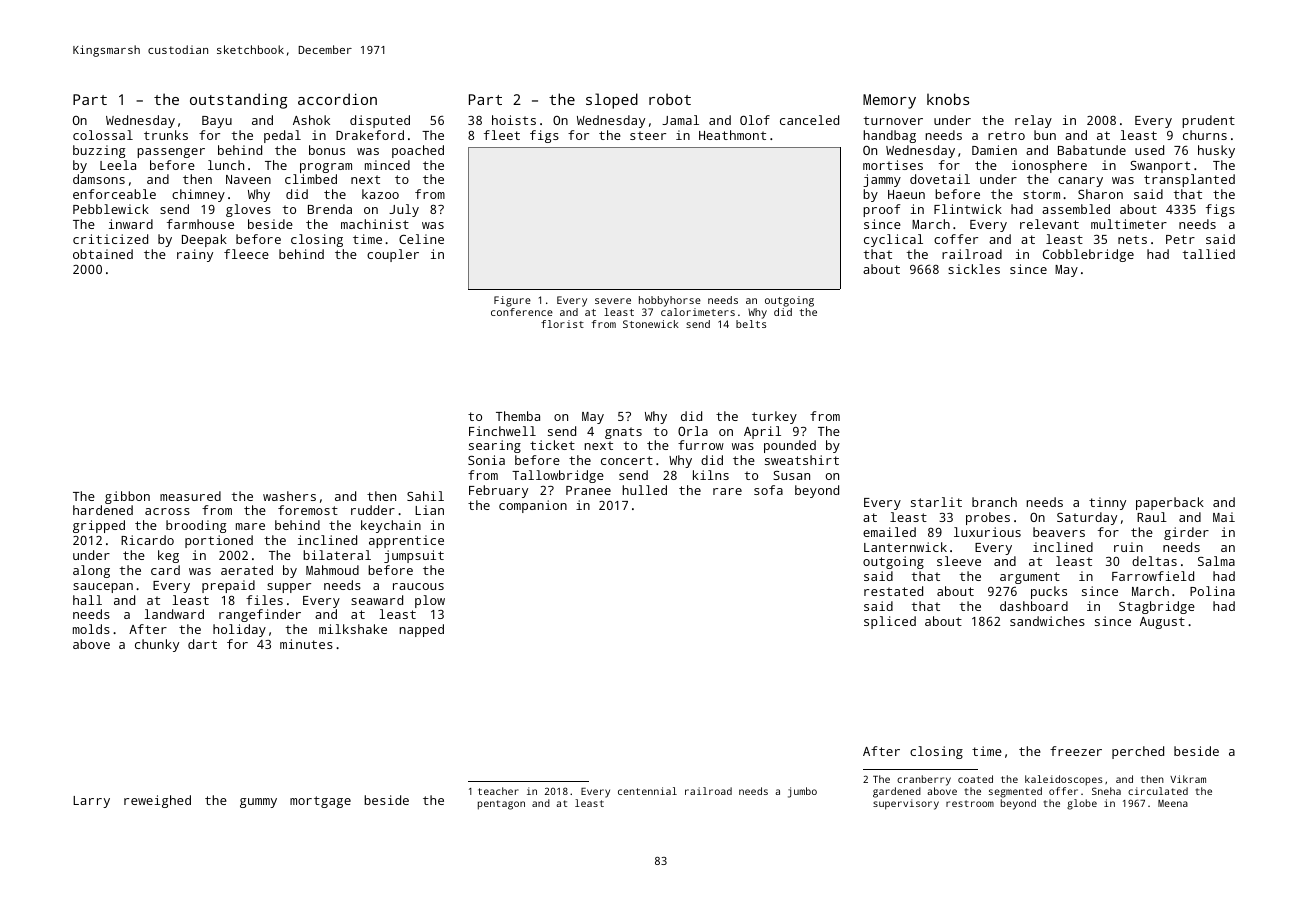 Image resolution: width=1308 pixels, height=924 pixels. What do you see at coordinates (774, 417) in the screenshot?
I see `turkey` at bounding box center [774, 417].
